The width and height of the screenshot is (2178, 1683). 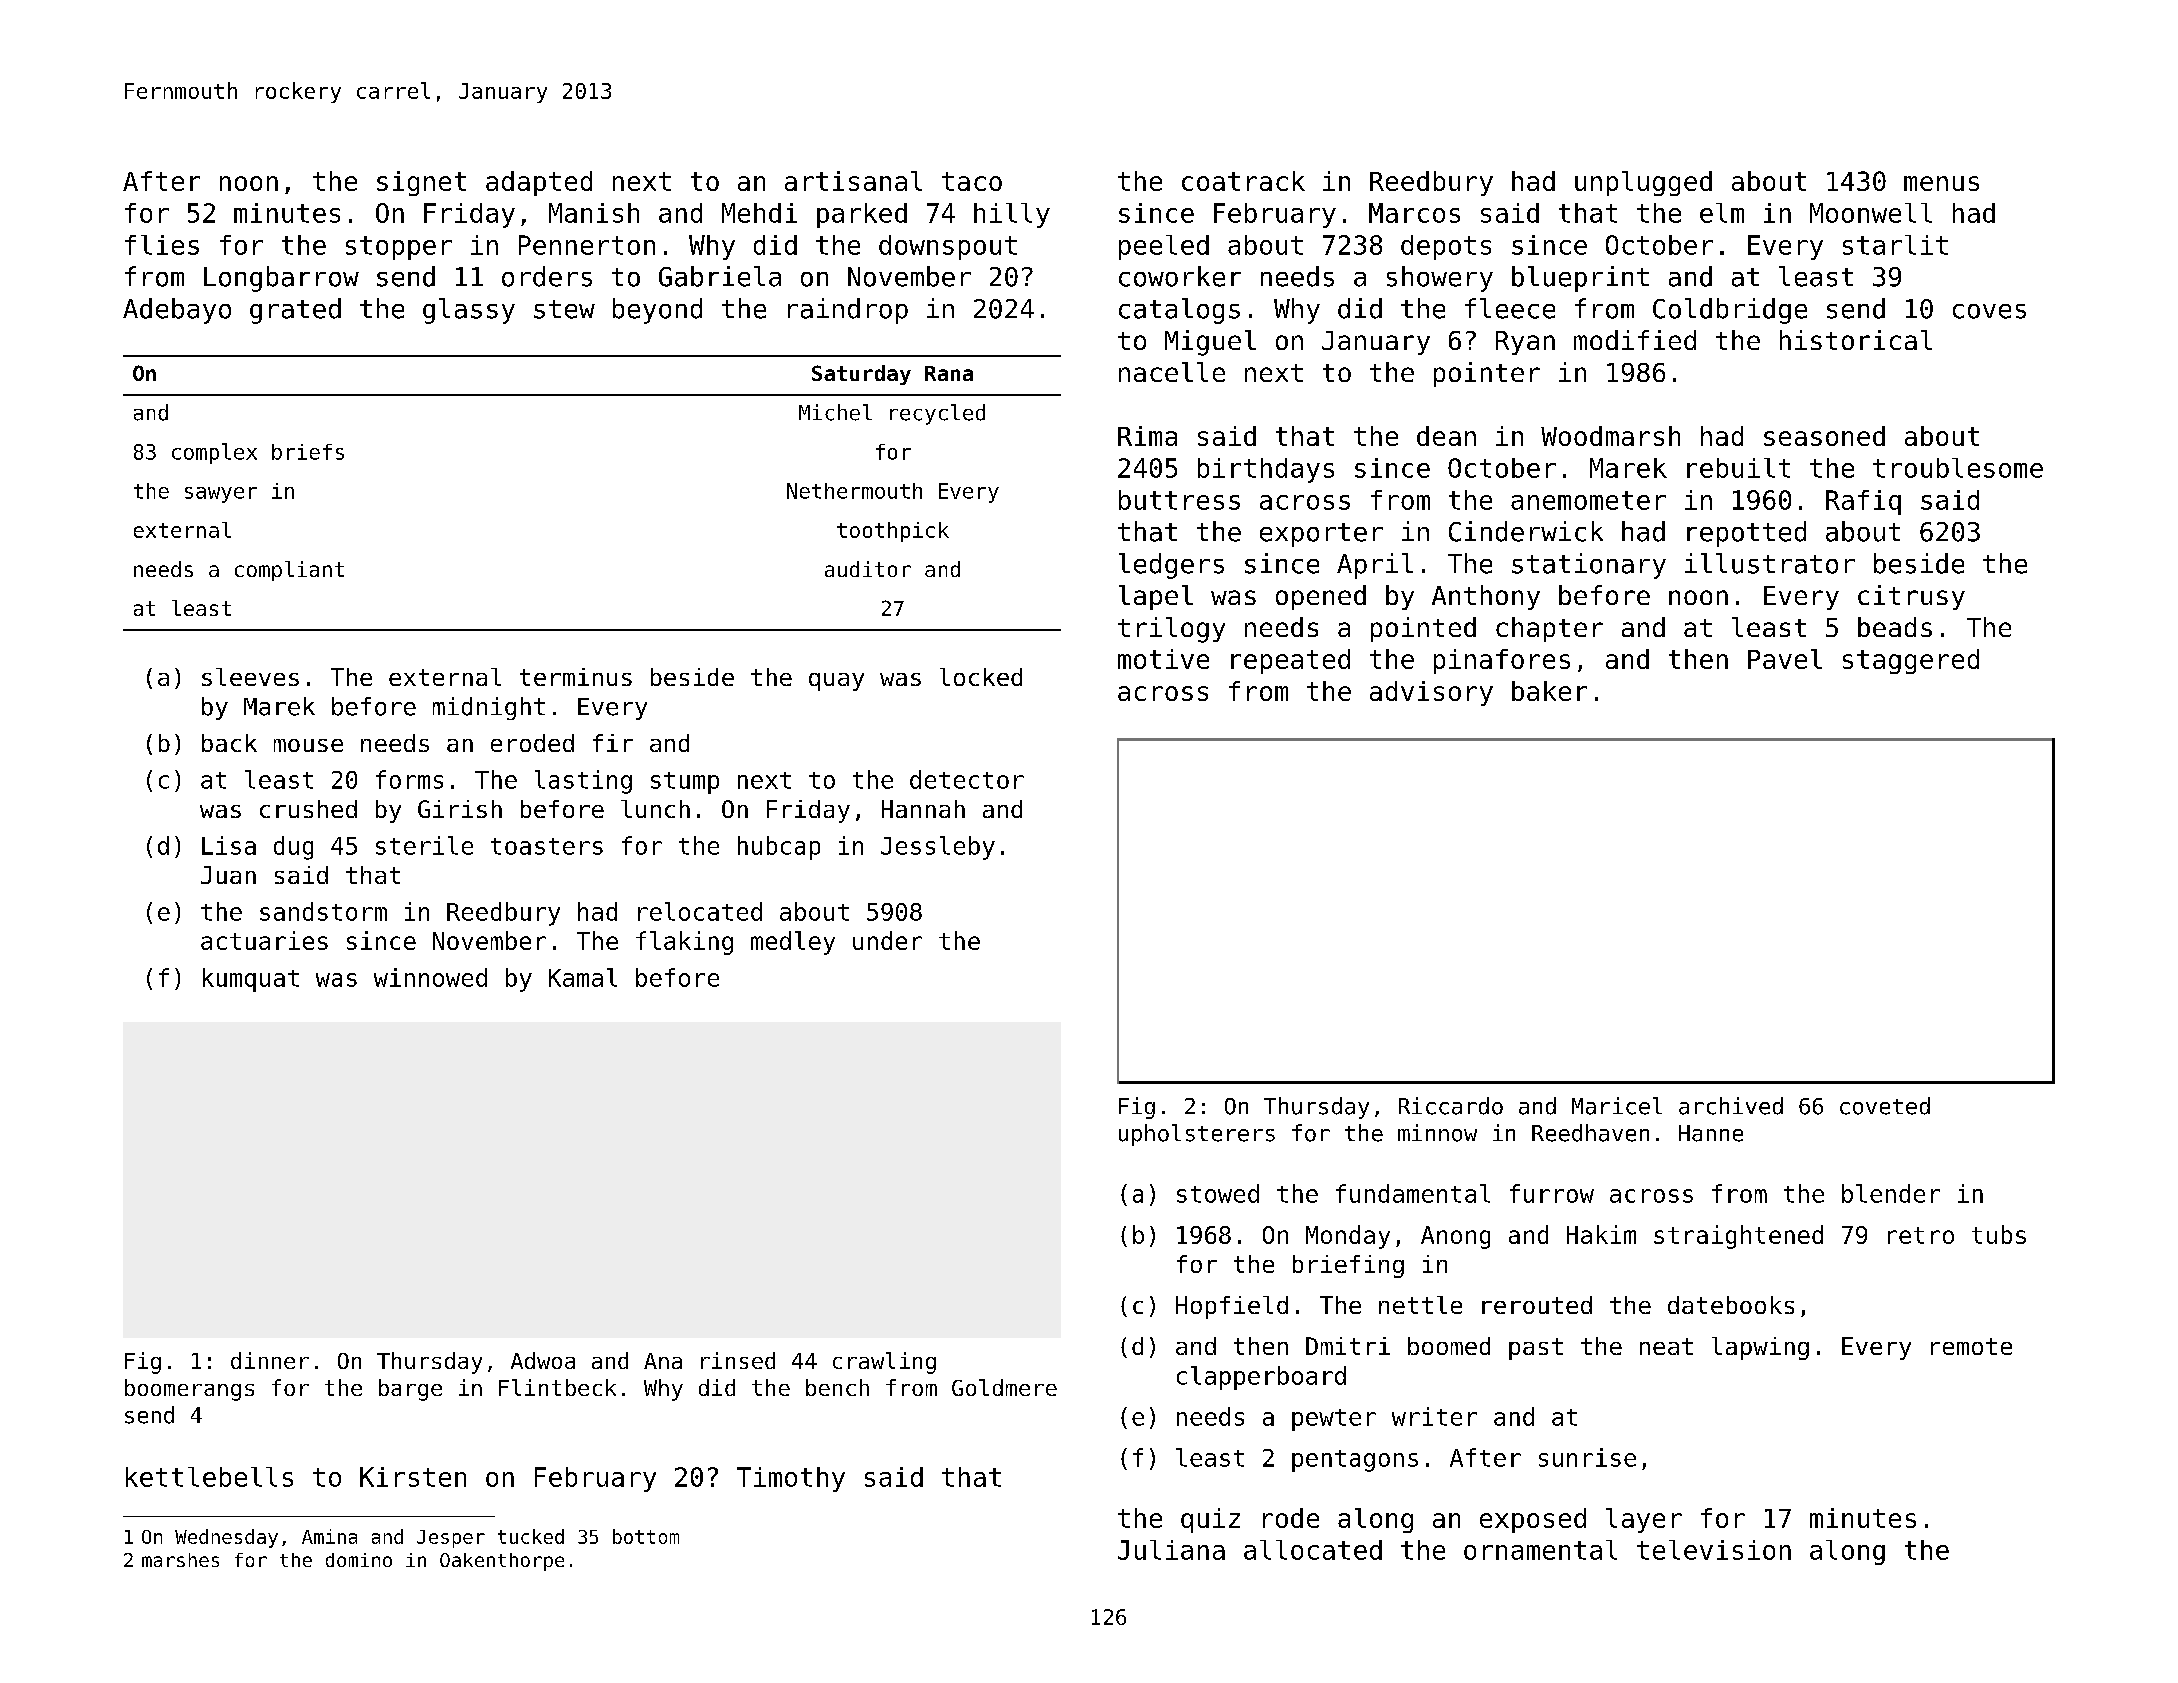 I want to click on historical, so click(x=1856, y=340).
